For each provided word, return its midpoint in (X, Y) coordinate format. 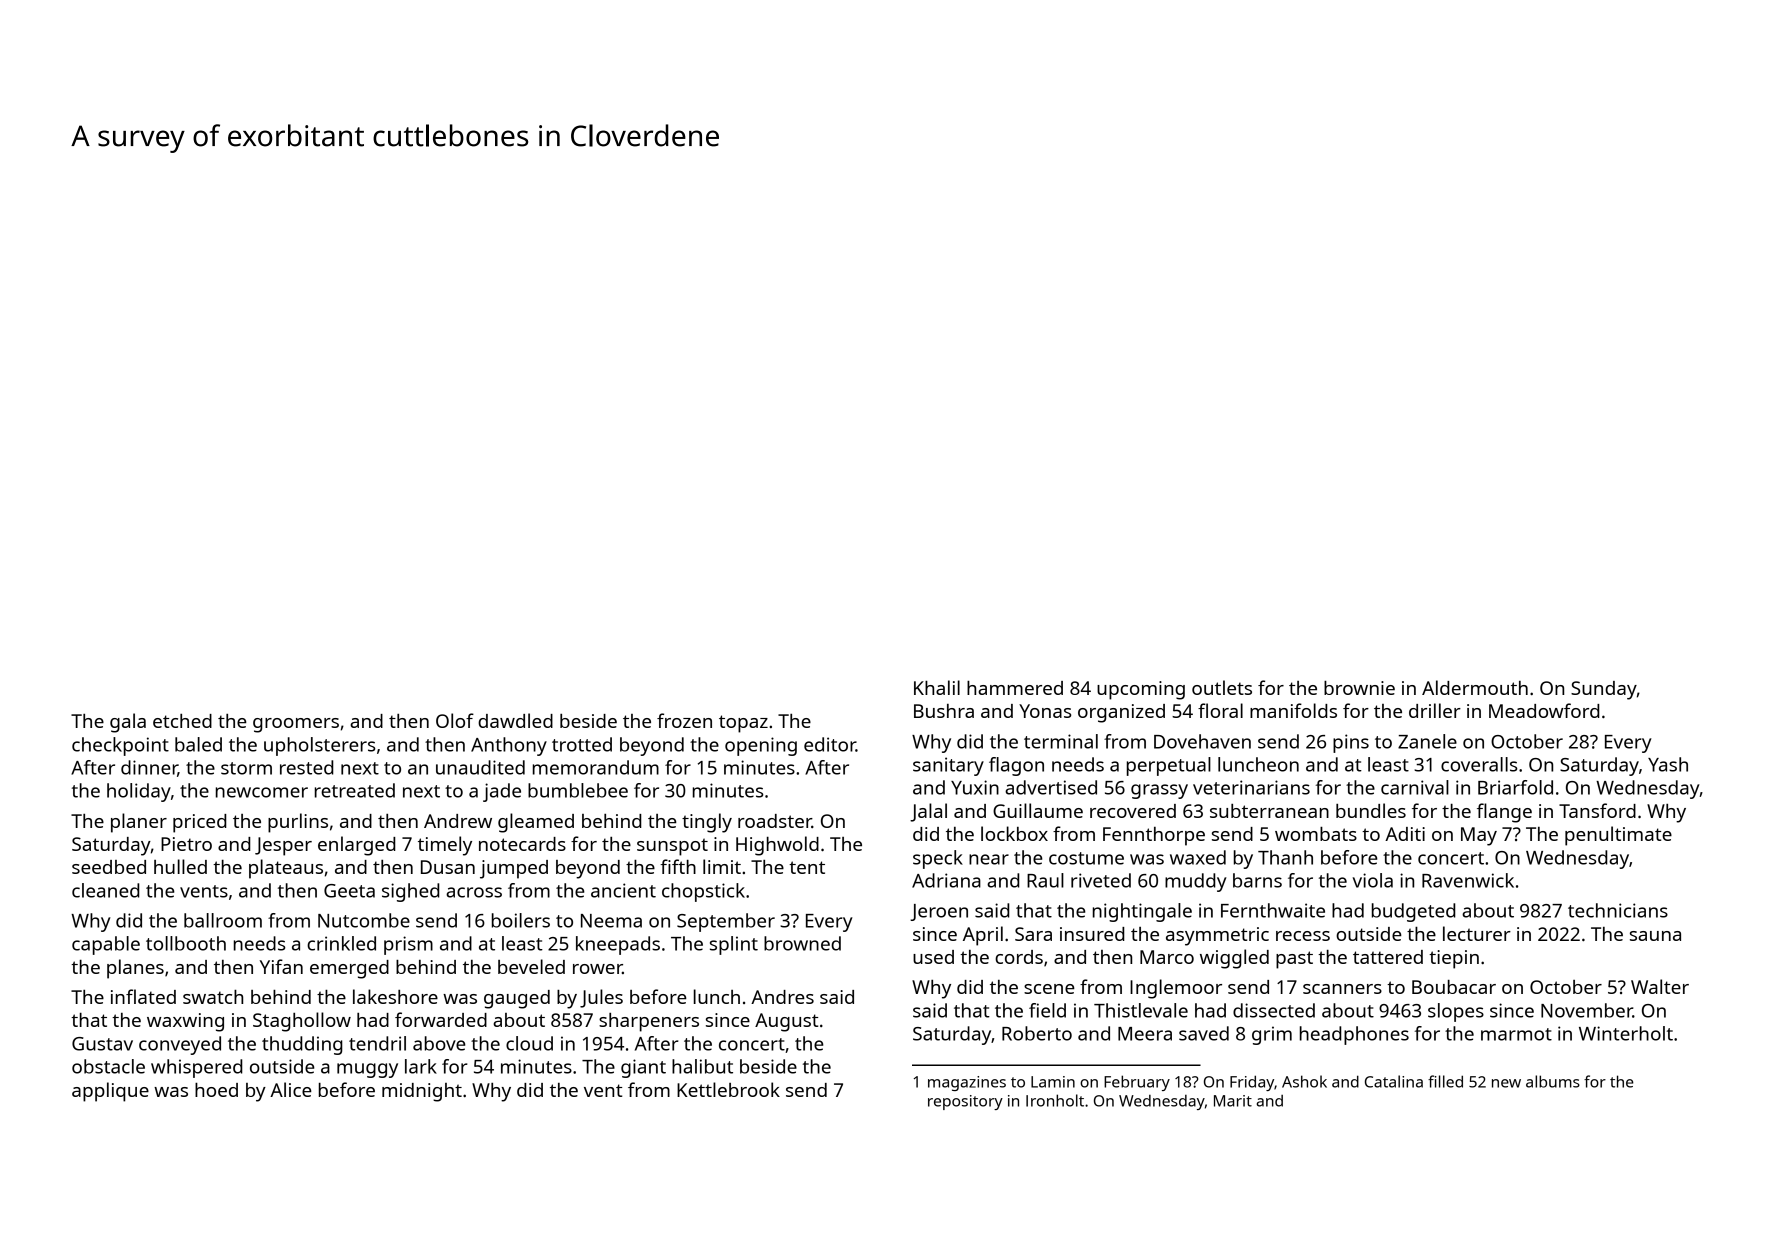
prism (408, 945)
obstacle (108, 1066)
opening (761, 746)
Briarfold (1515, 787)
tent (807, 867)
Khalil (937, 687)
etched (182, 721)
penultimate (1618, 836)
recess (1303, 936)
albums (1553, 1081)
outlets (1222, 687)
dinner (149, 768)
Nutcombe (364, 920)
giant (643, 1068)
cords (1019, 957)
